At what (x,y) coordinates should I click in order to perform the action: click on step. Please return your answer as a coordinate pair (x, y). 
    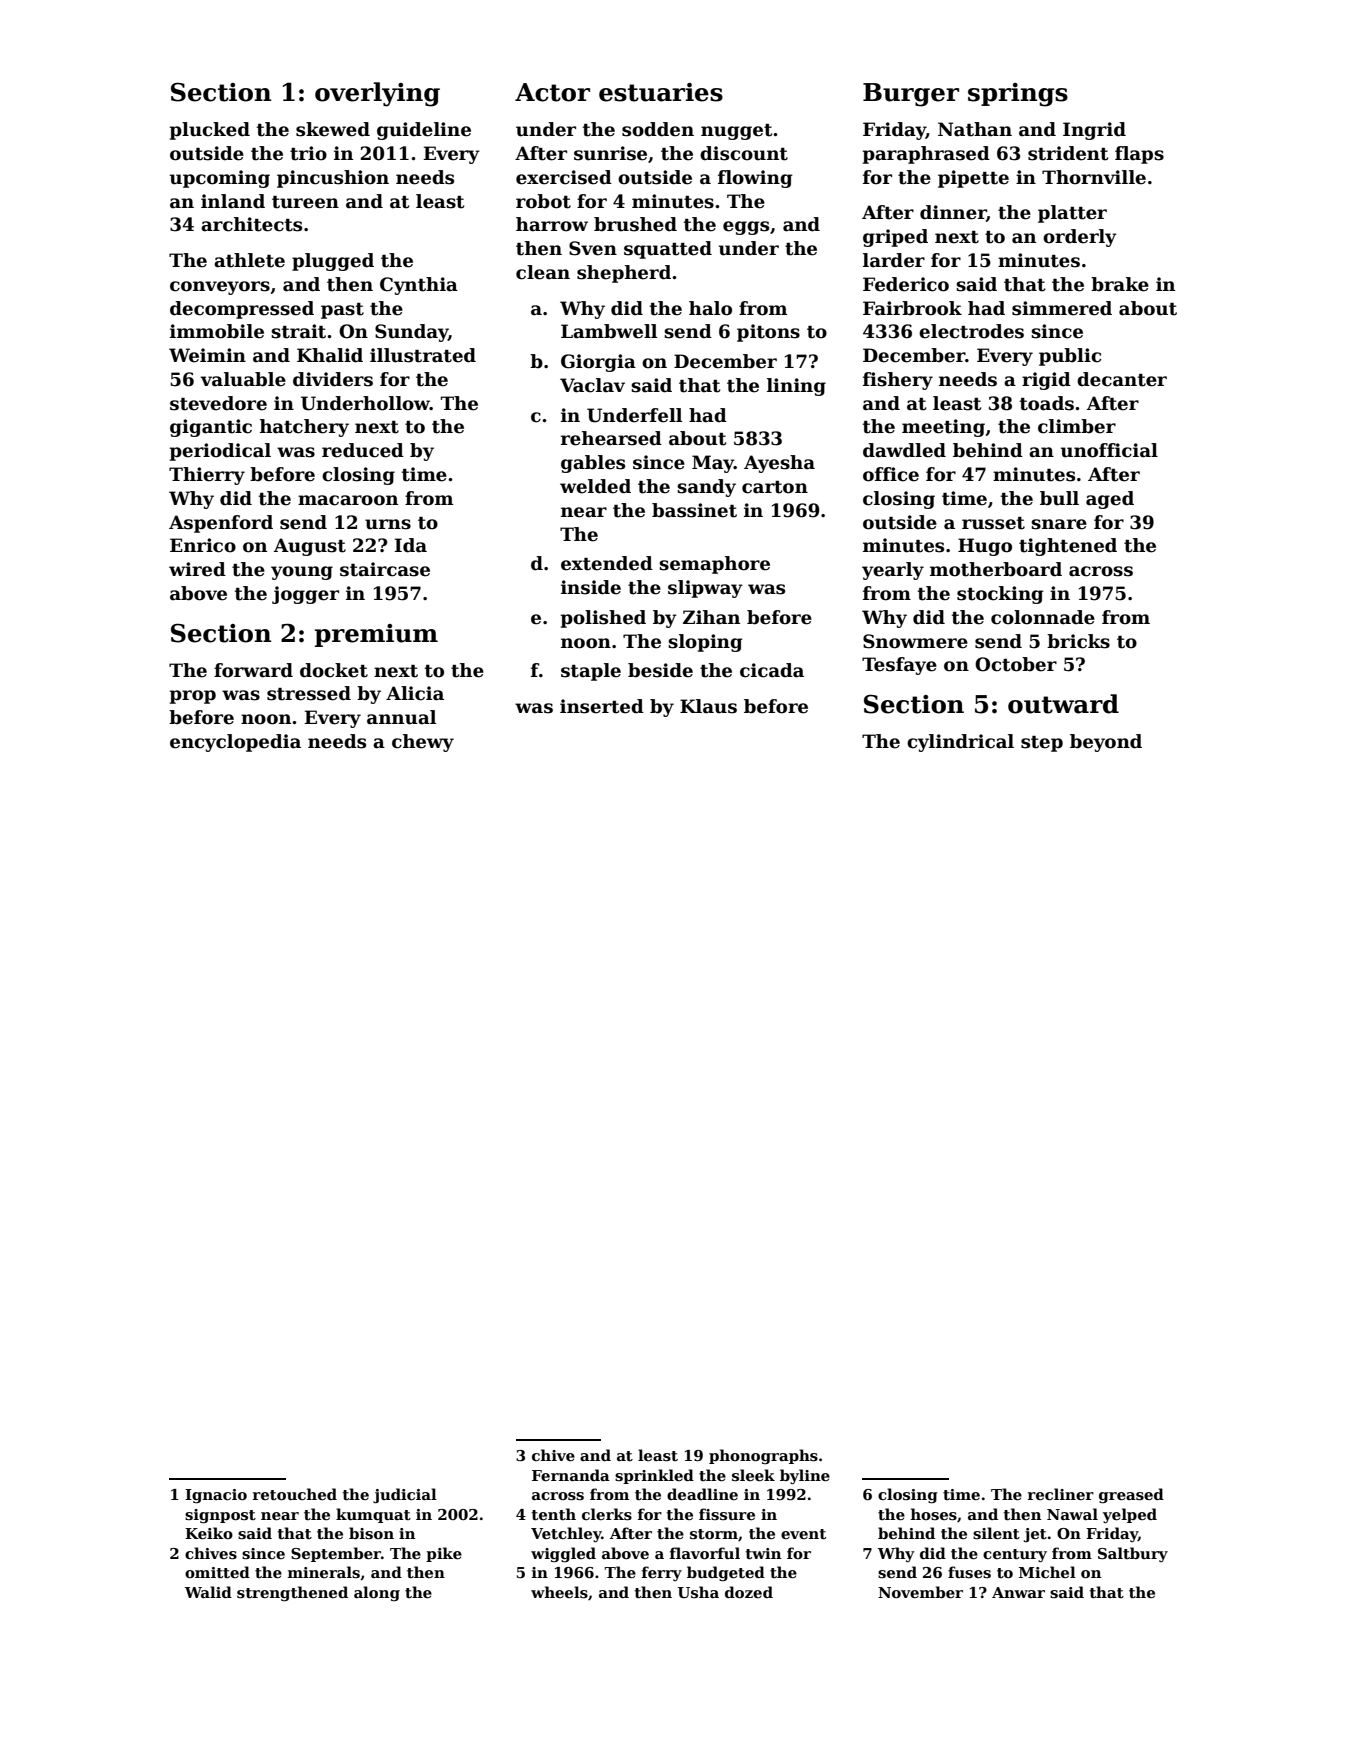
    Looking at the image, I should click on (1042, 744).
